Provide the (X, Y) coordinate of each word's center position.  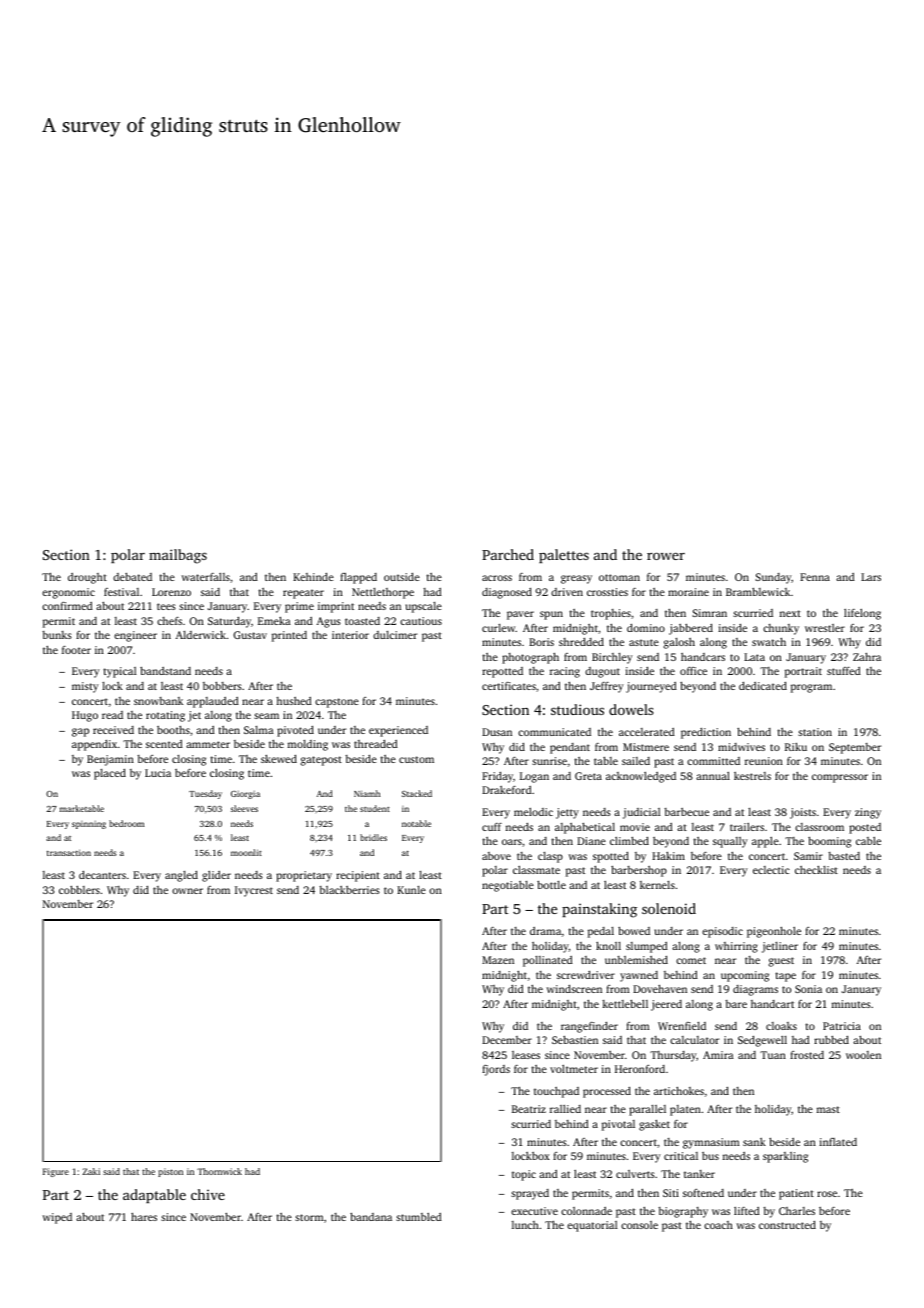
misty (85, 687)
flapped (358, 578)
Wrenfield (682, 1026)
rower (666, 556)
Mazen (498, 960)
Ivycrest (254, 891)
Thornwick (219, 1171)
